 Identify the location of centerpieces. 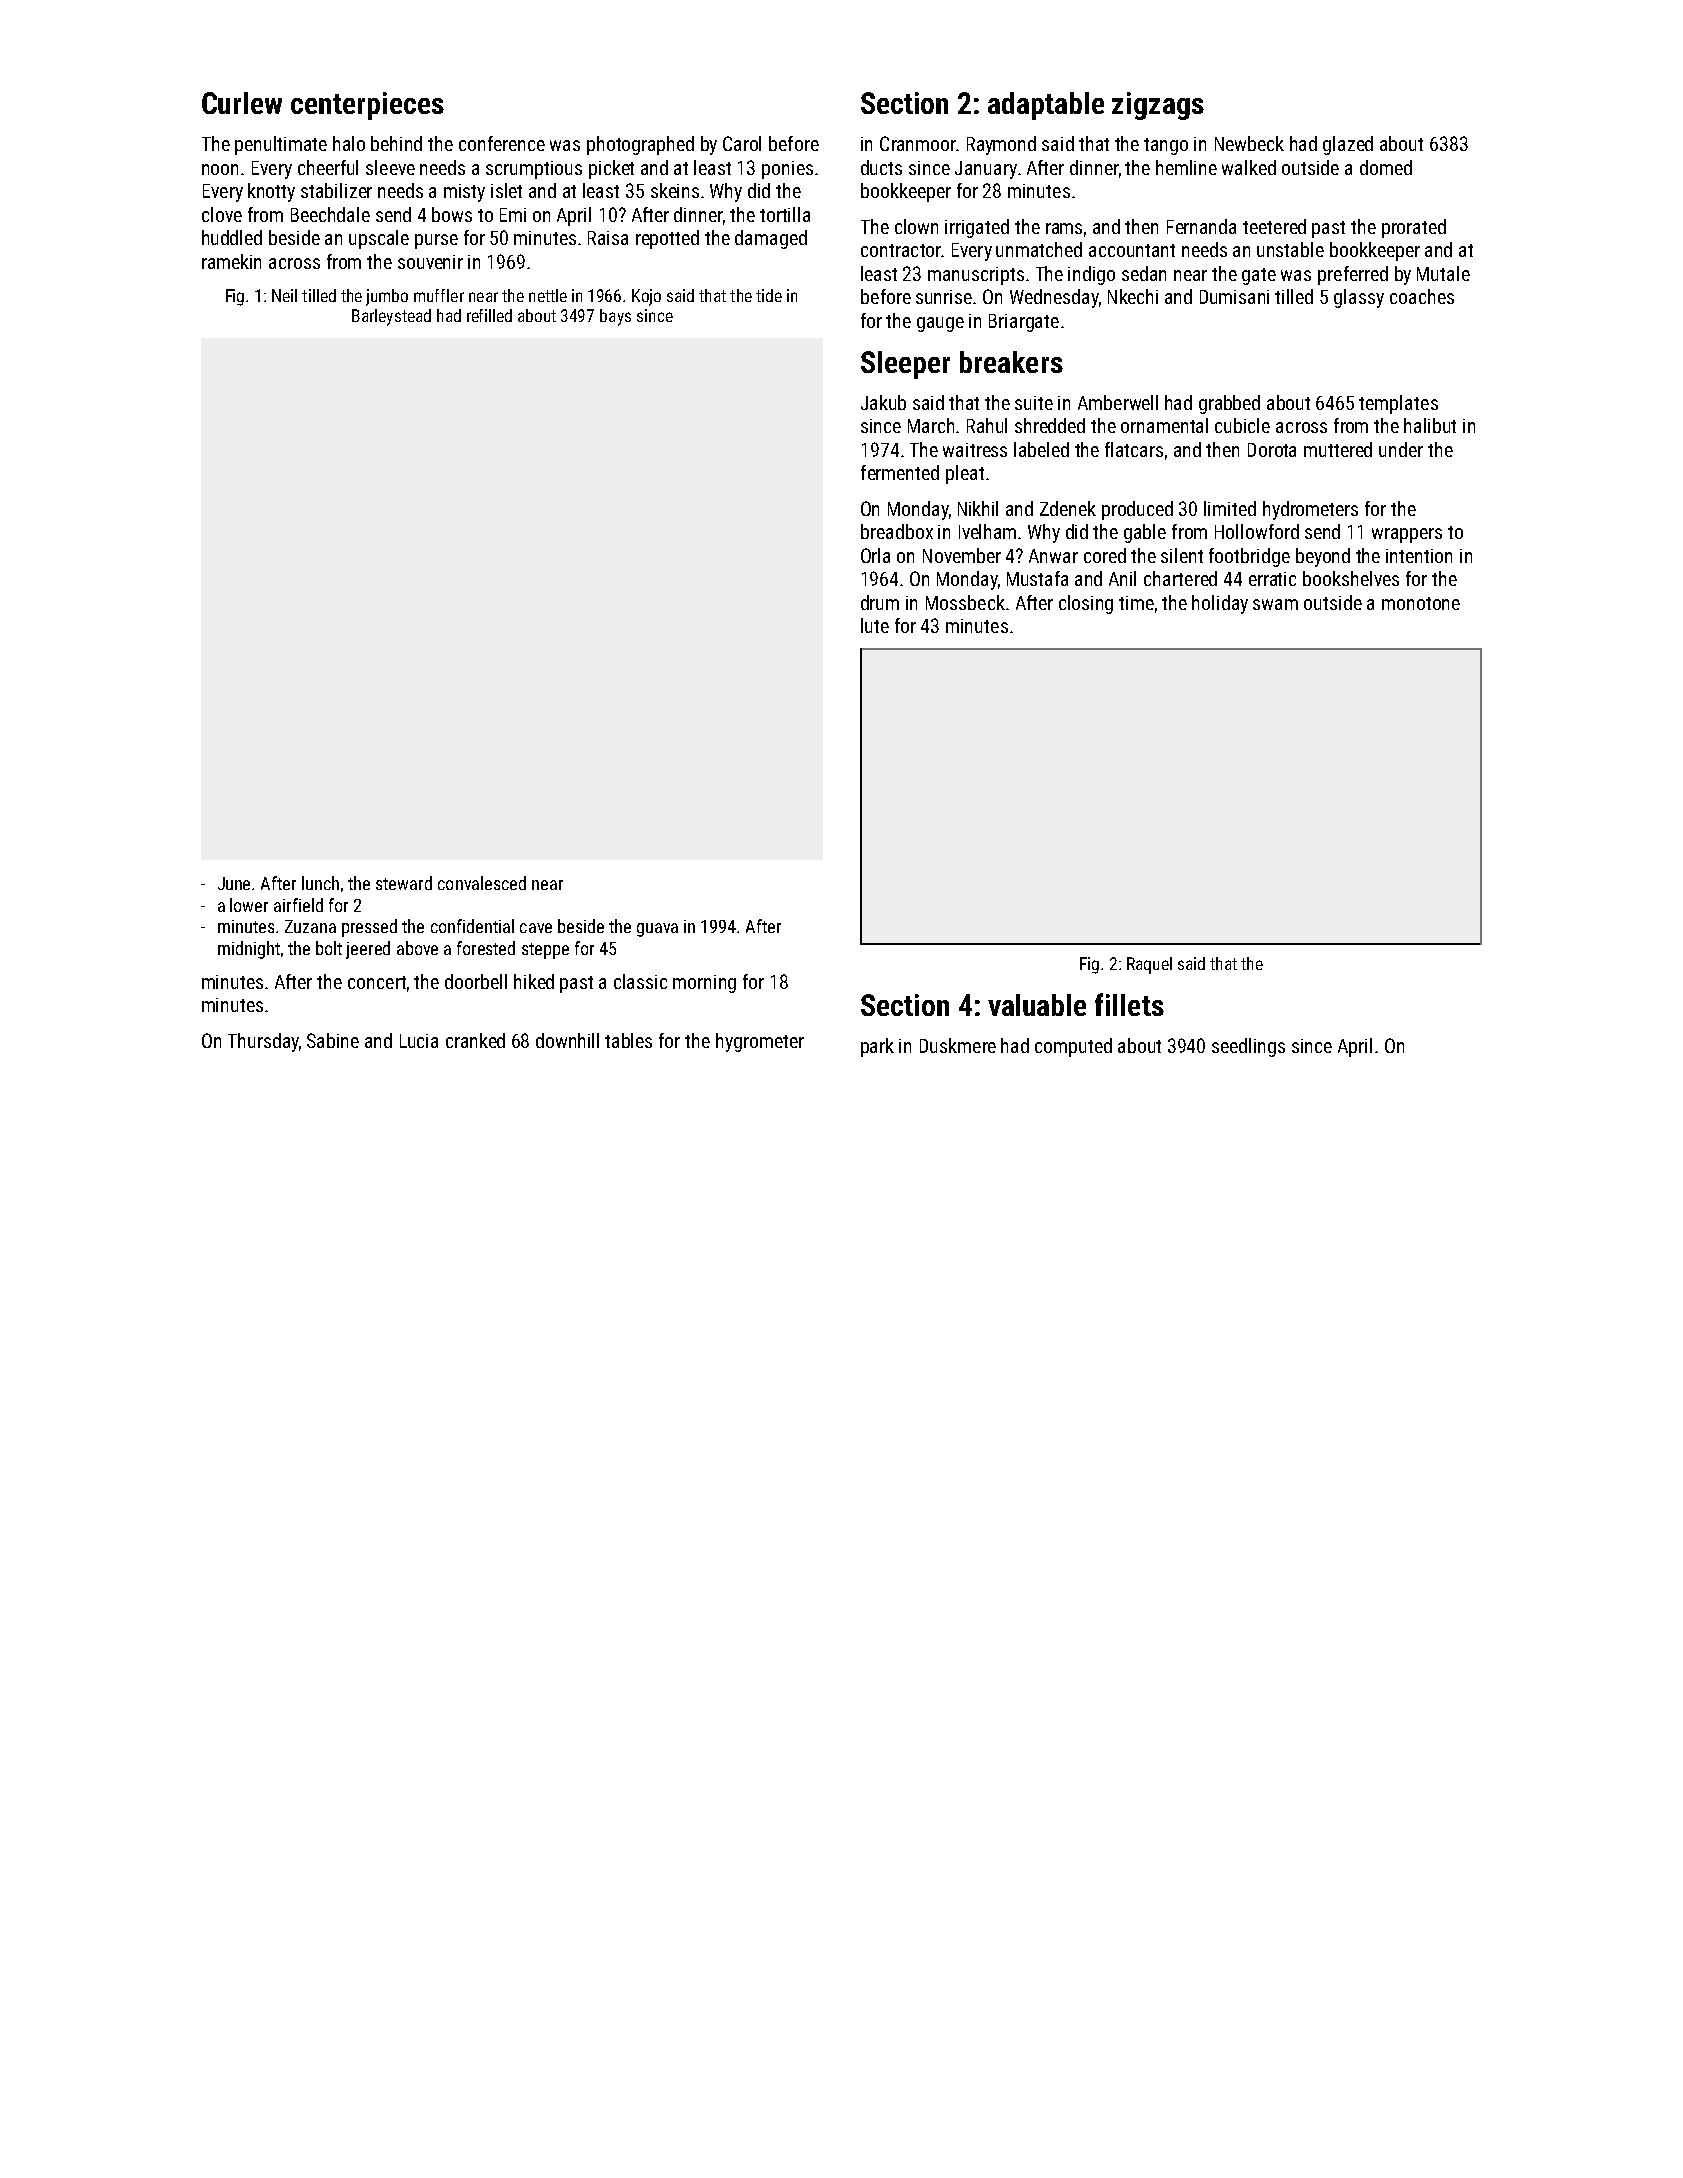
(367, 106).
